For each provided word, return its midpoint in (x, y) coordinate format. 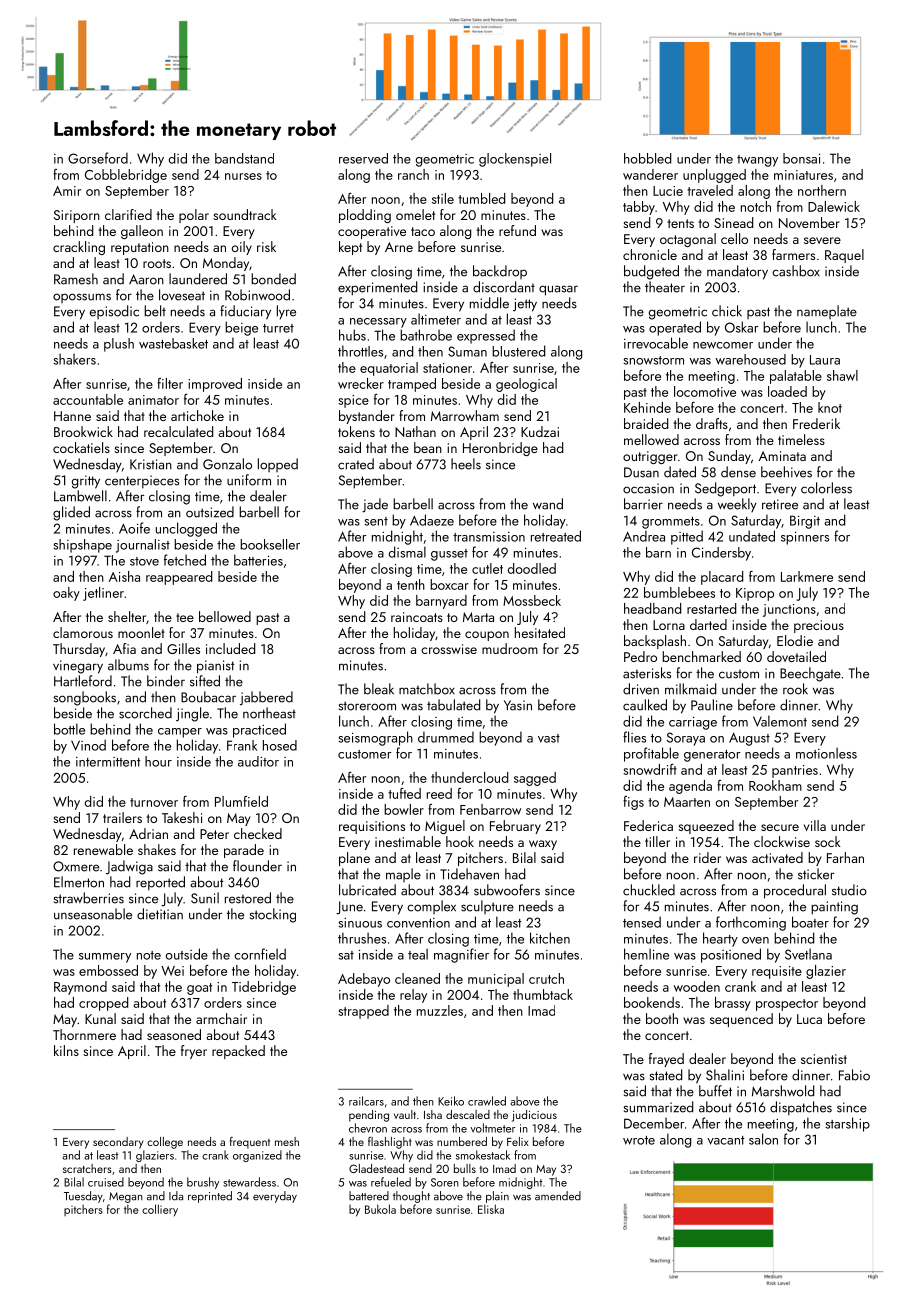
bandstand (244, 158)
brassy (733, 1004)
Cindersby (721, 554)
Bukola (380, 1209)
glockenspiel (515, 160)
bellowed (225, 616)
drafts (712, 423)
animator (153, 400)
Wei (172, 971)
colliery (160, 1210)
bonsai (801, 158)
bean (428, 447)
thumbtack (543, 994)
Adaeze (432, 520)
